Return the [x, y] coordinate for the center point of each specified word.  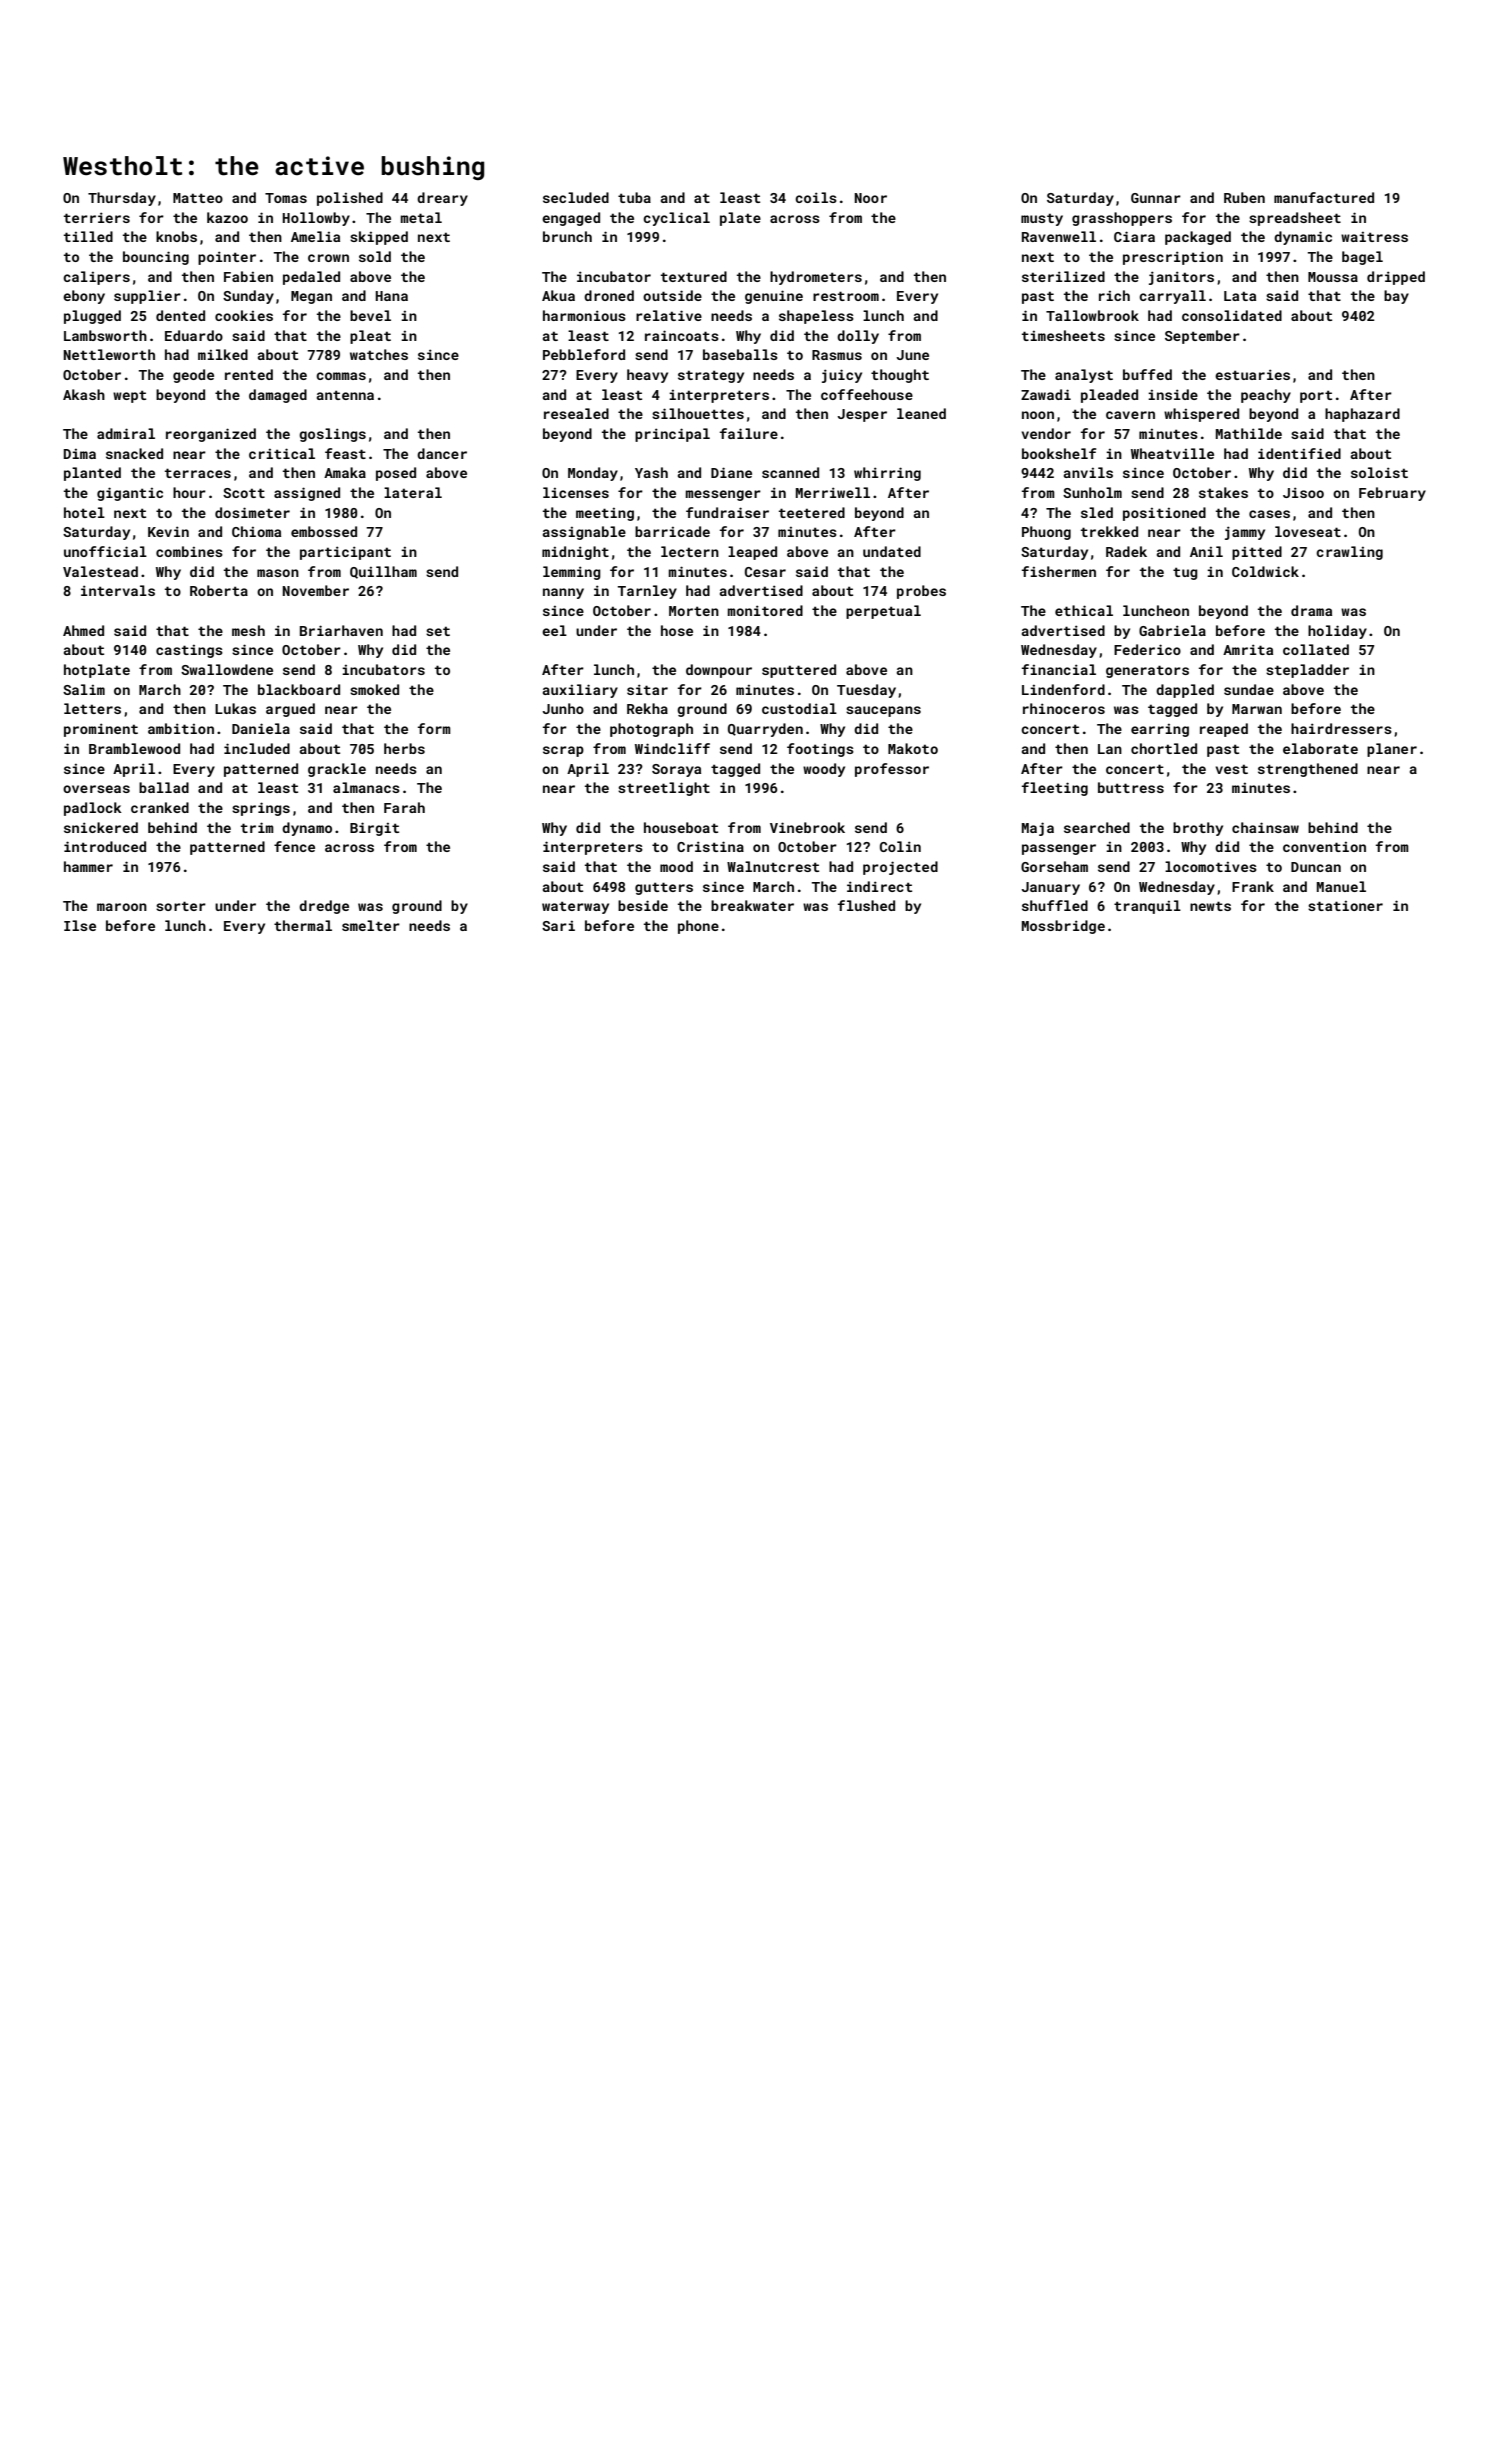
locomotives [1211, 866]
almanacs [366, 787]
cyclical [676, 219]
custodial [799, 708]
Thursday [122, 199]
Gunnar [1156, 198]
